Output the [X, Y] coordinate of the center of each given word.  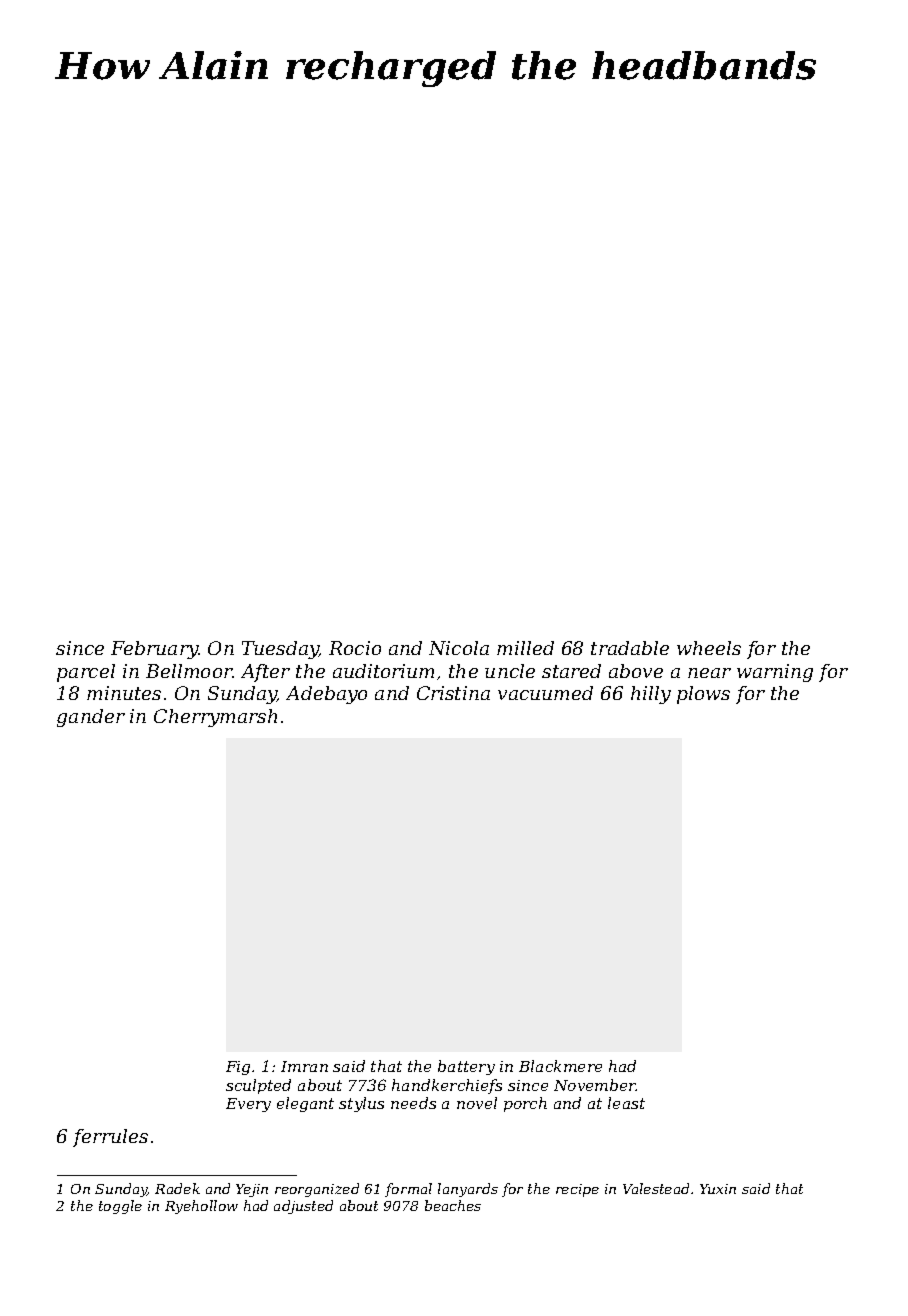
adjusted [303, 1207]
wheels [709, 648]
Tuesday [280, 650]
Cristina [453, 693]
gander [91, 718]
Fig [238, 1068]
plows [703, 695]
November [595, 1085]
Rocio [355, 648]
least [626, 1103]
